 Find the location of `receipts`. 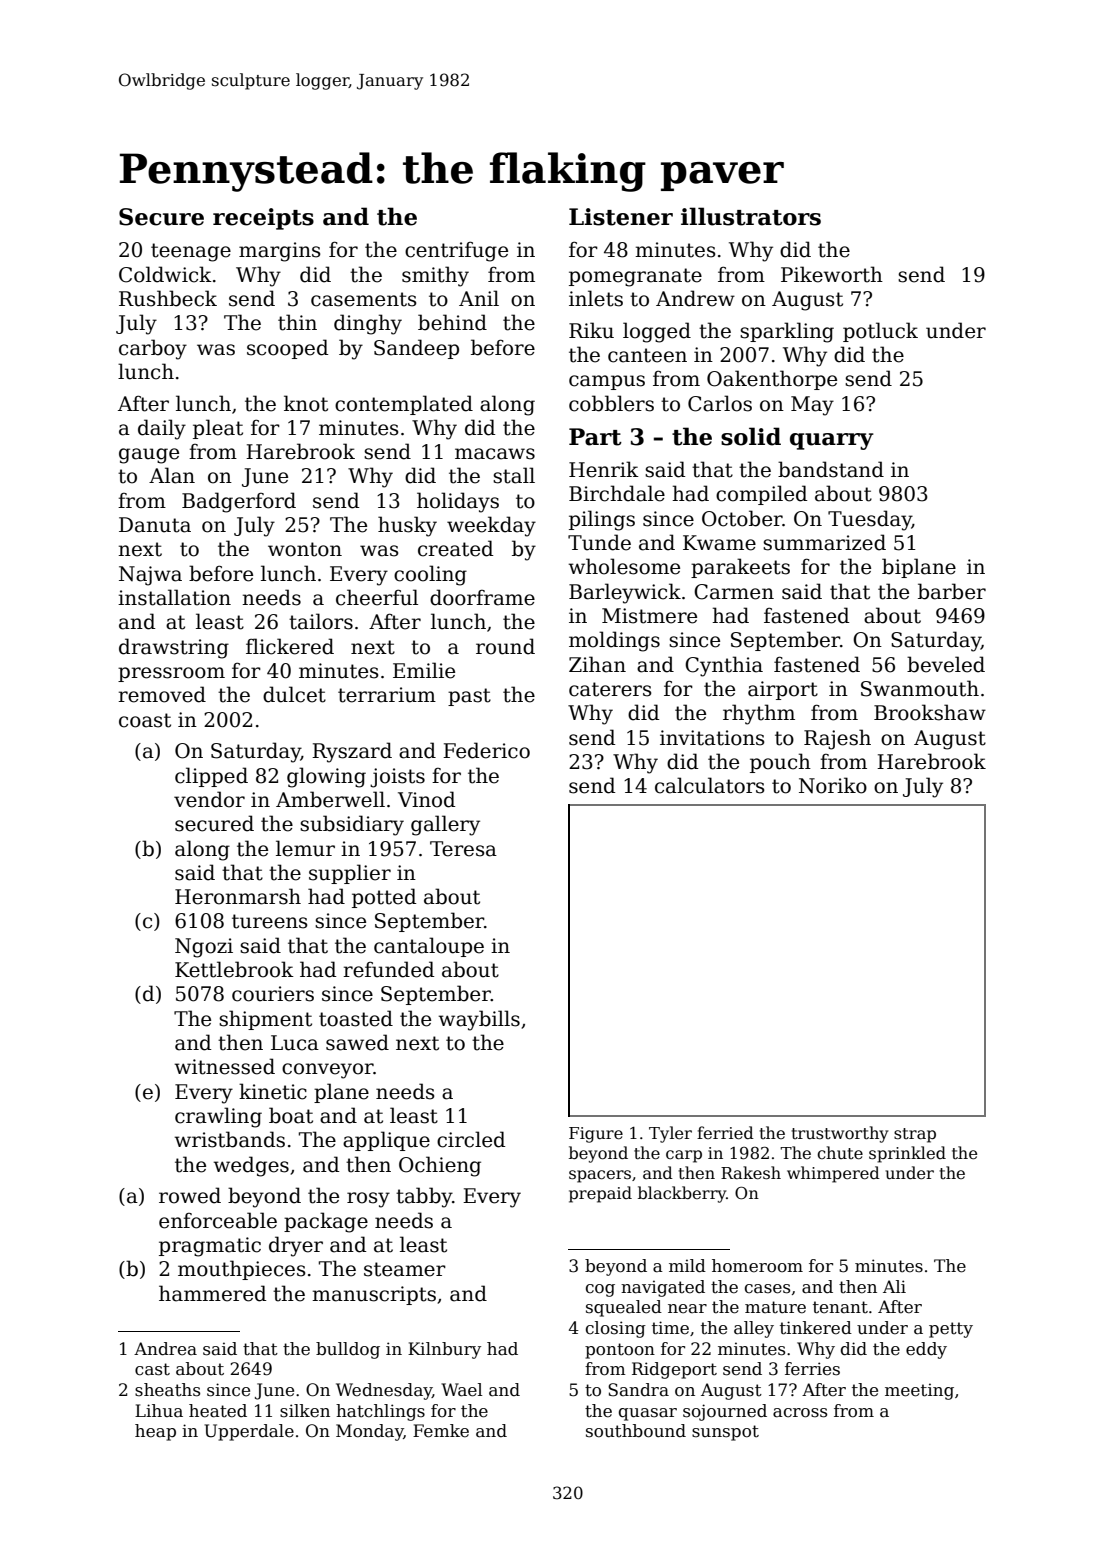

receipts is located at coordinates (263, 219).
